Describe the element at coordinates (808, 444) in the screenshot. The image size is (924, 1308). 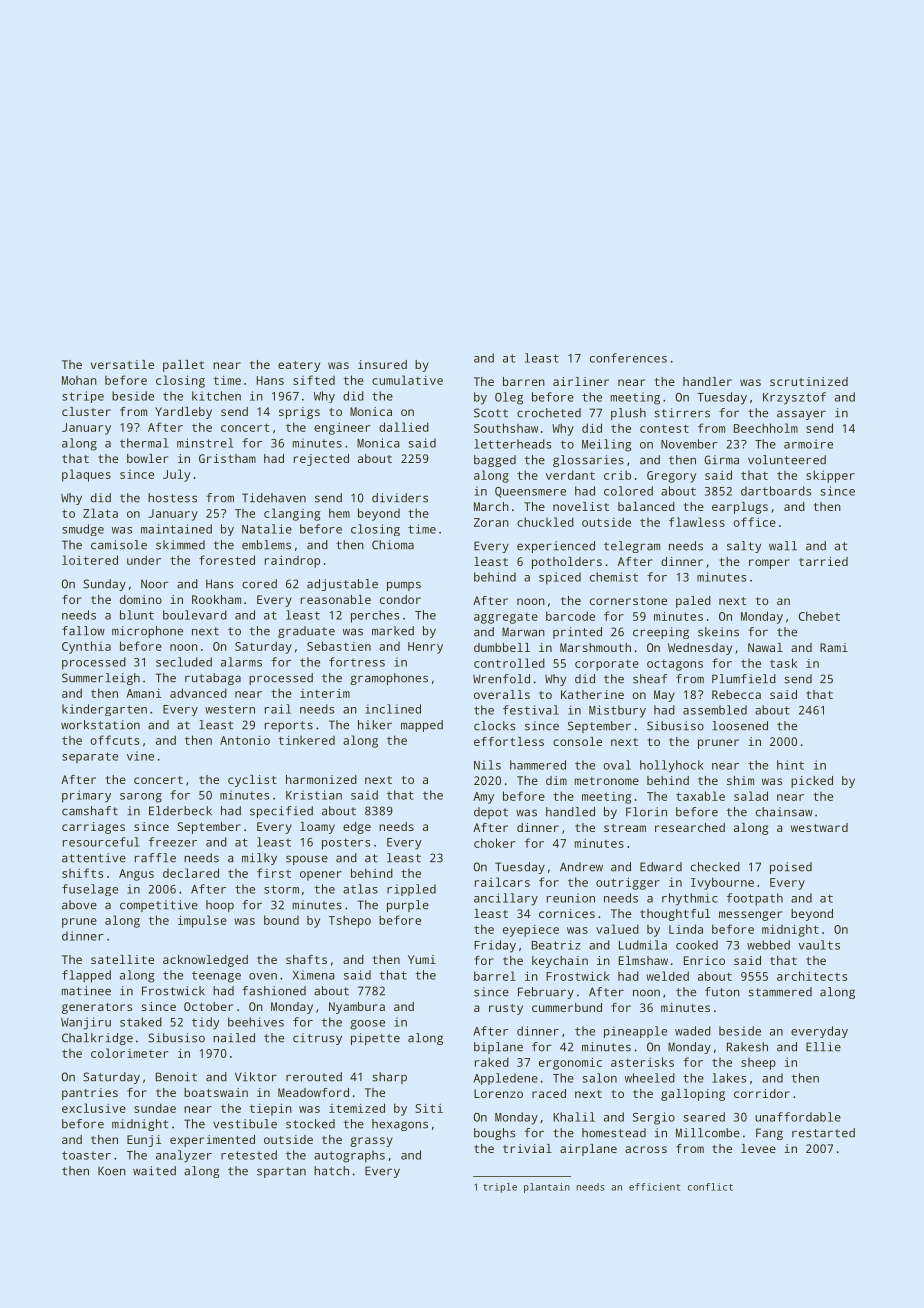
I see `armoire` at that location.
